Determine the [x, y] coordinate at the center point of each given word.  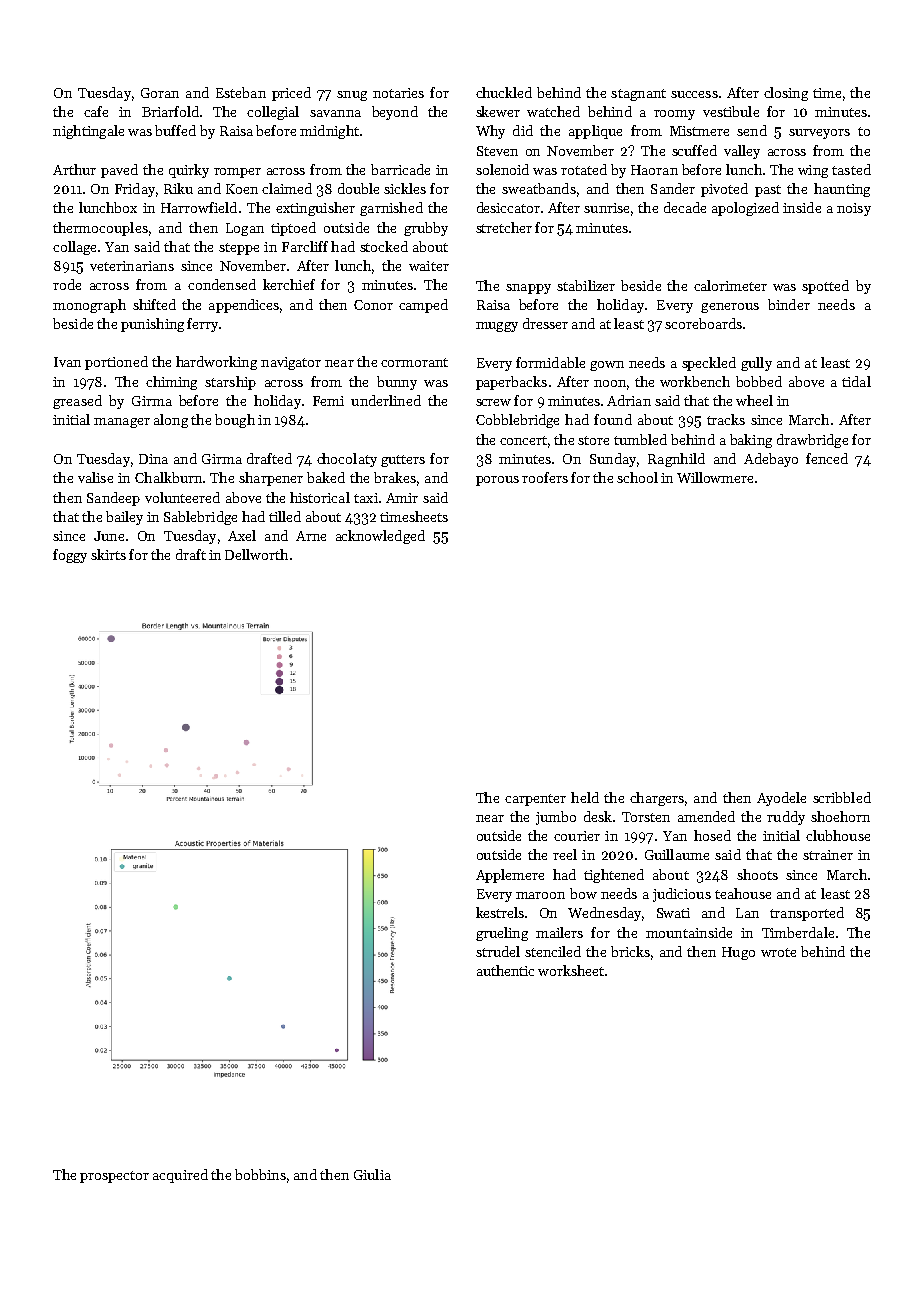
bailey [124, 518]
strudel [498, 951]
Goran [160, 93]
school [637, 477]
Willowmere [715, 477]
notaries [398, 93]
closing [786, 94]
